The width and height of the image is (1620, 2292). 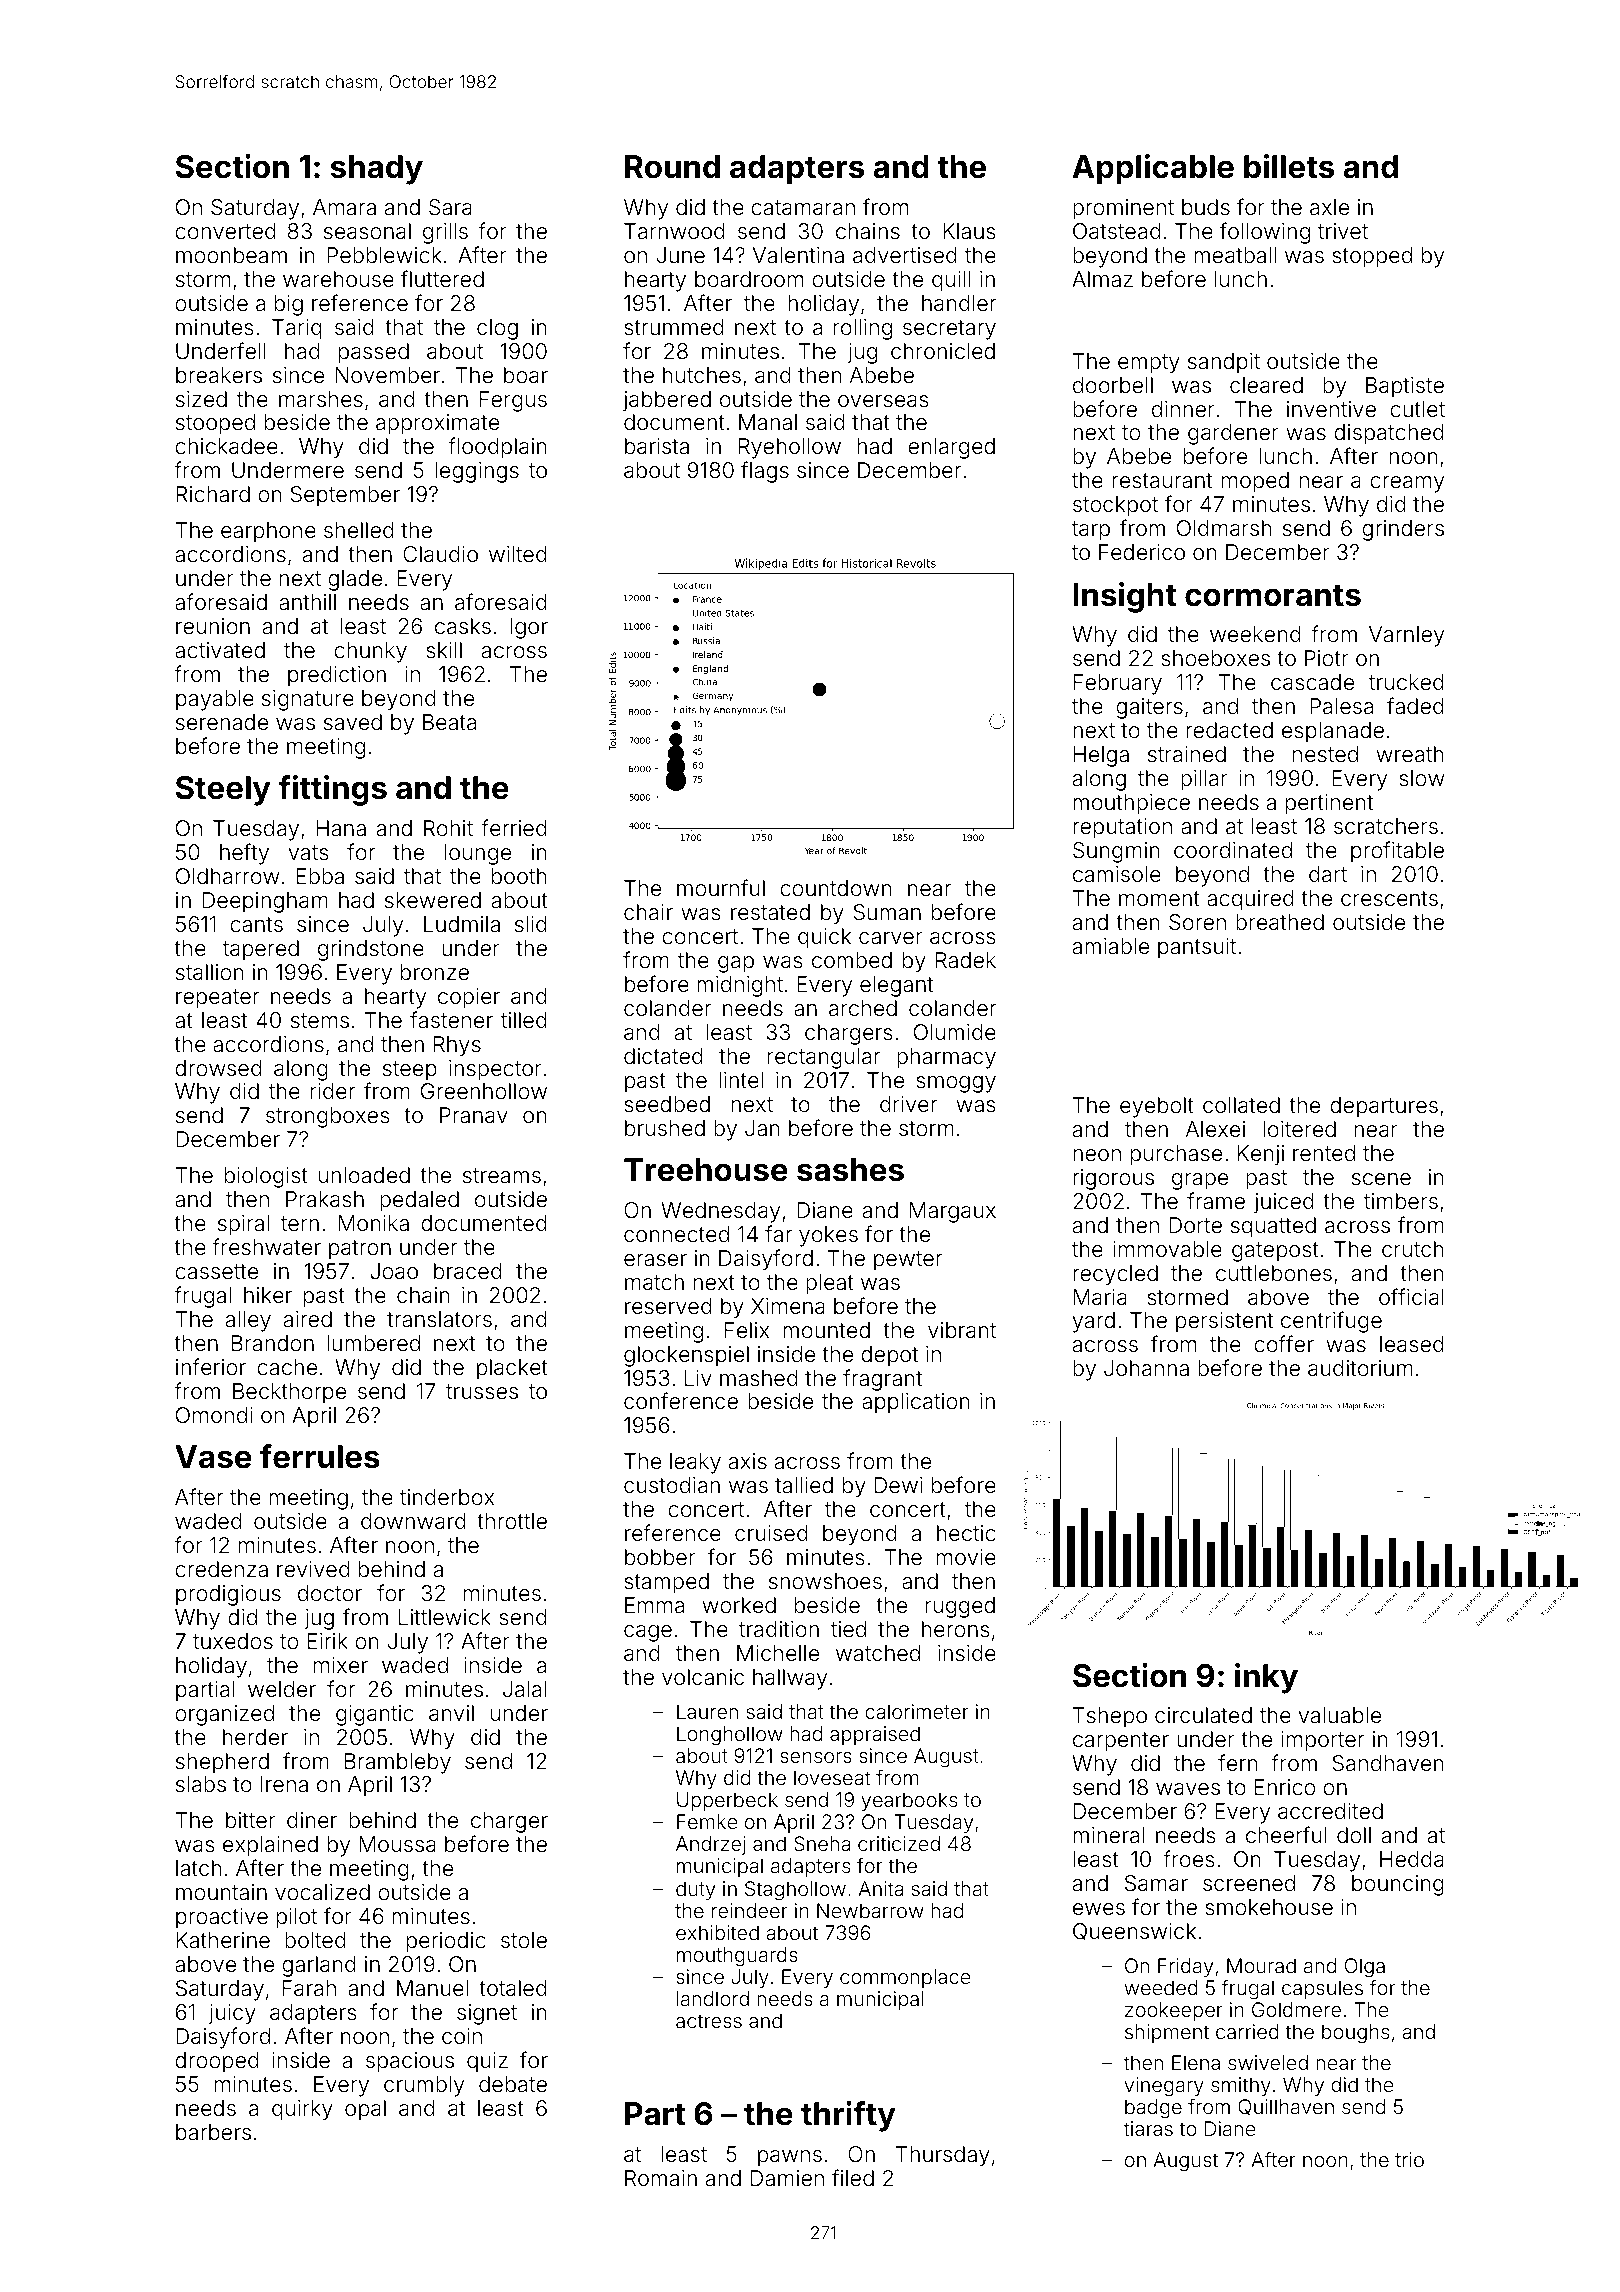 I want to click on purchase, so click(x=1176, y=1155).
